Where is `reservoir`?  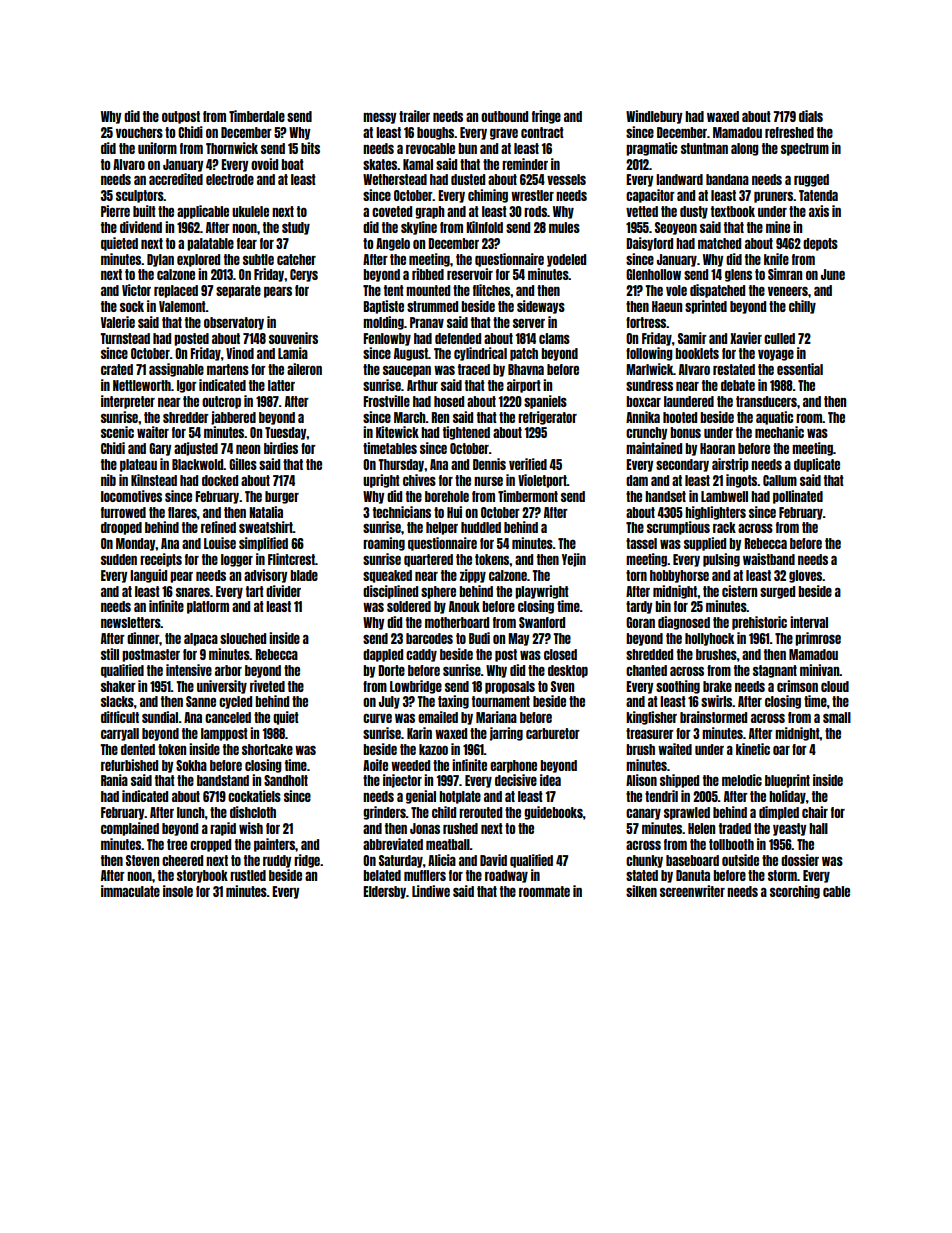 reservoir is located at coordinates (470, 274).
